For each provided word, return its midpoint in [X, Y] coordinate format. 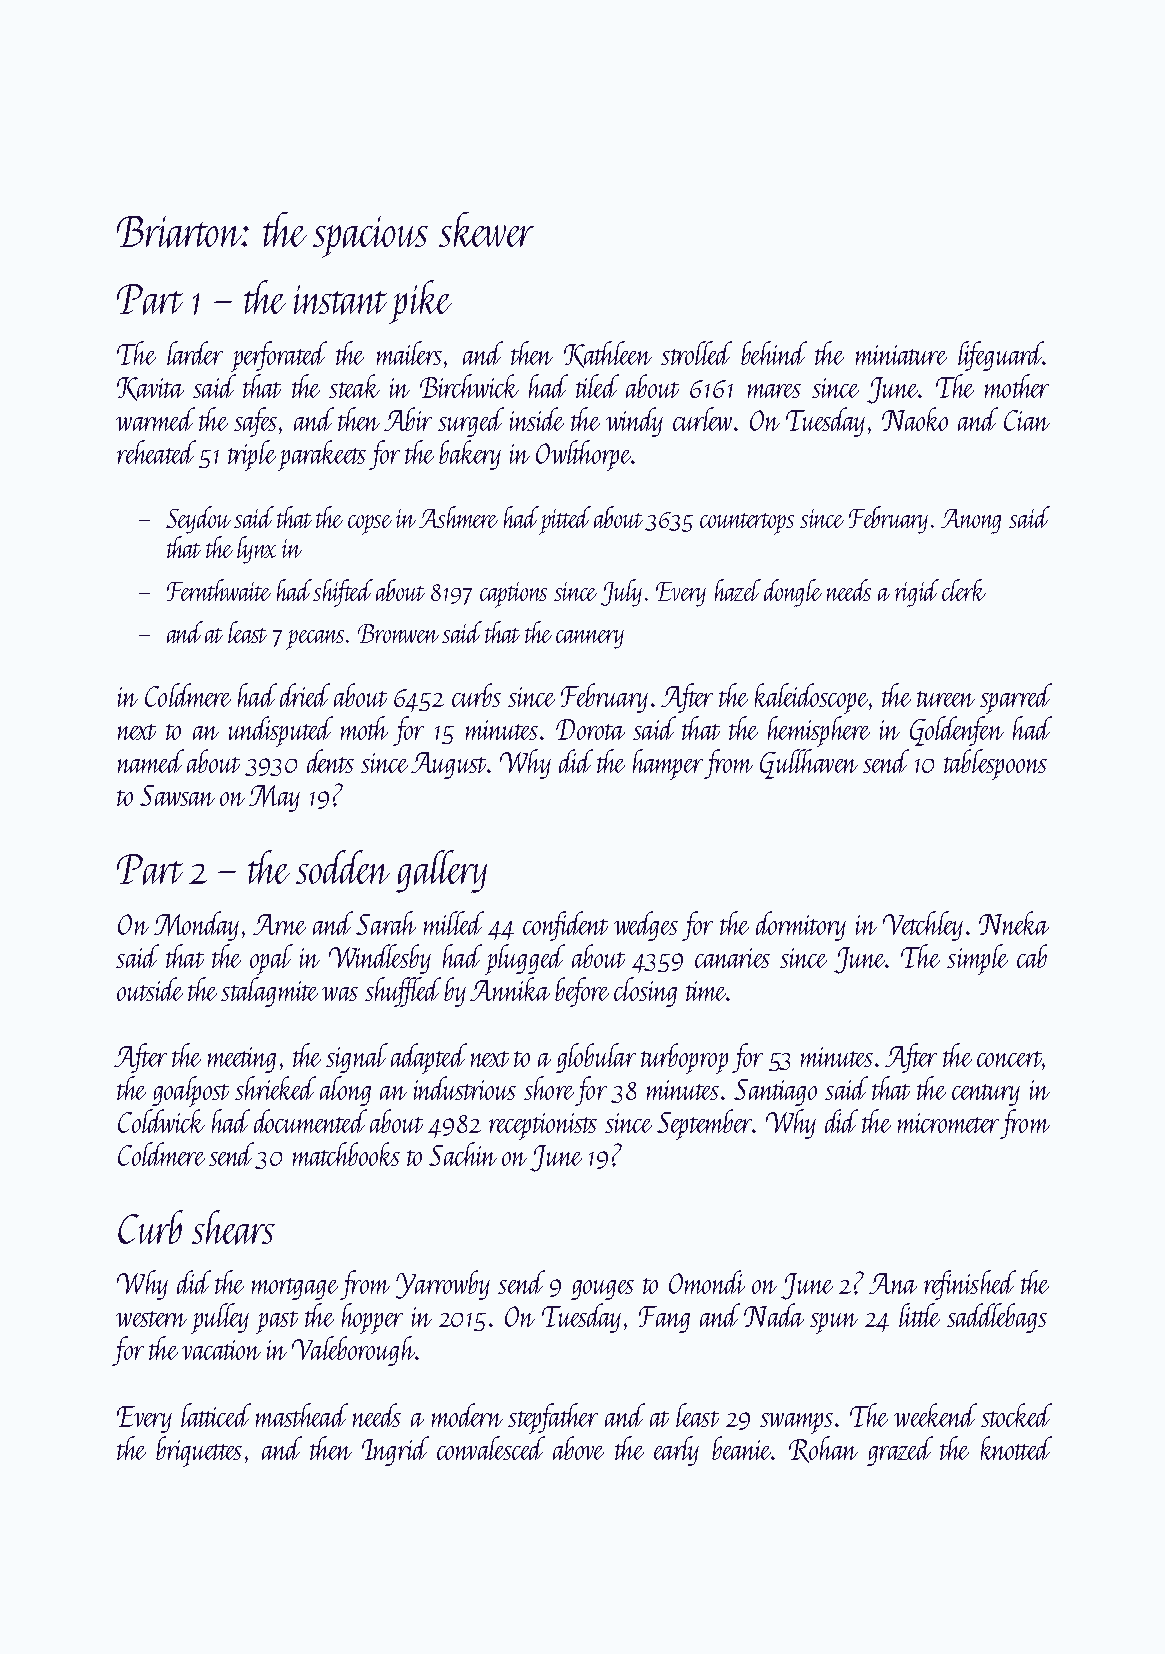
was [340, 994]
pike [420, 302]
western [151, 1319]
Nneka [1014, 923]
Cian [1027, 420]
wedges [646, 926]
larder [195, 353]
